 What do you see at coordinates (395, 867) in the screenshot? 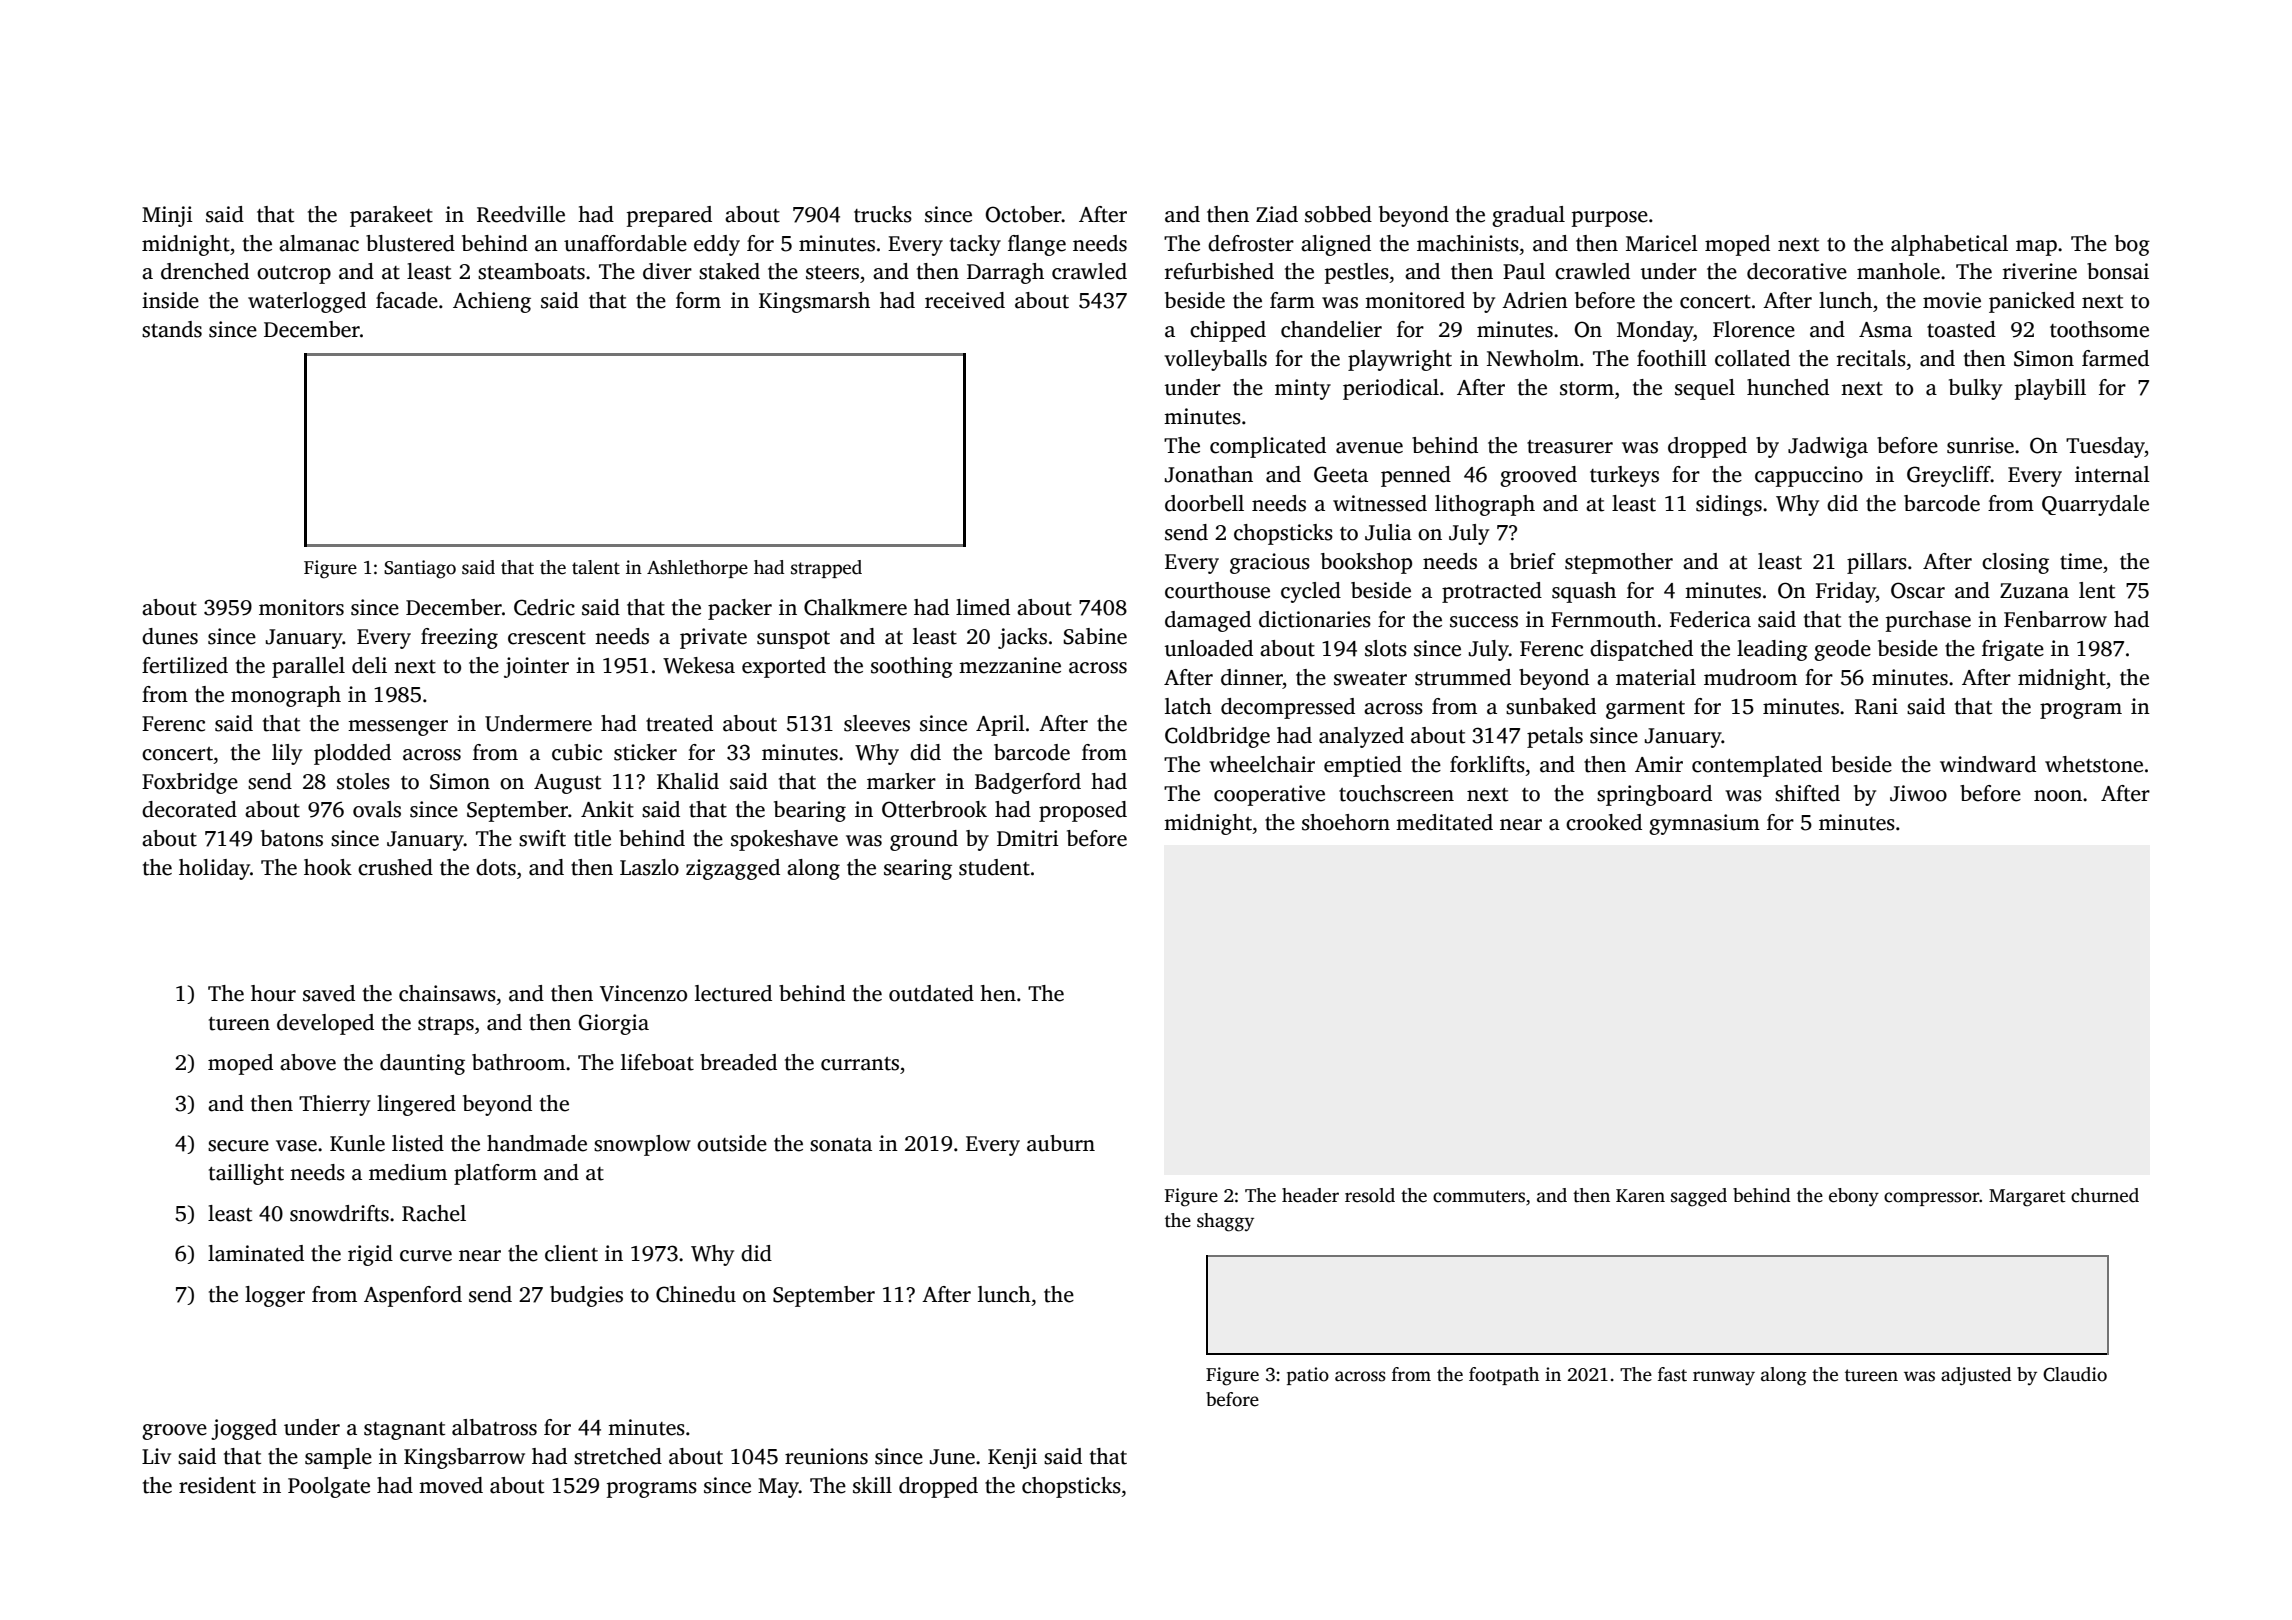
I see `crushed` at bounding box center [395, 867].
